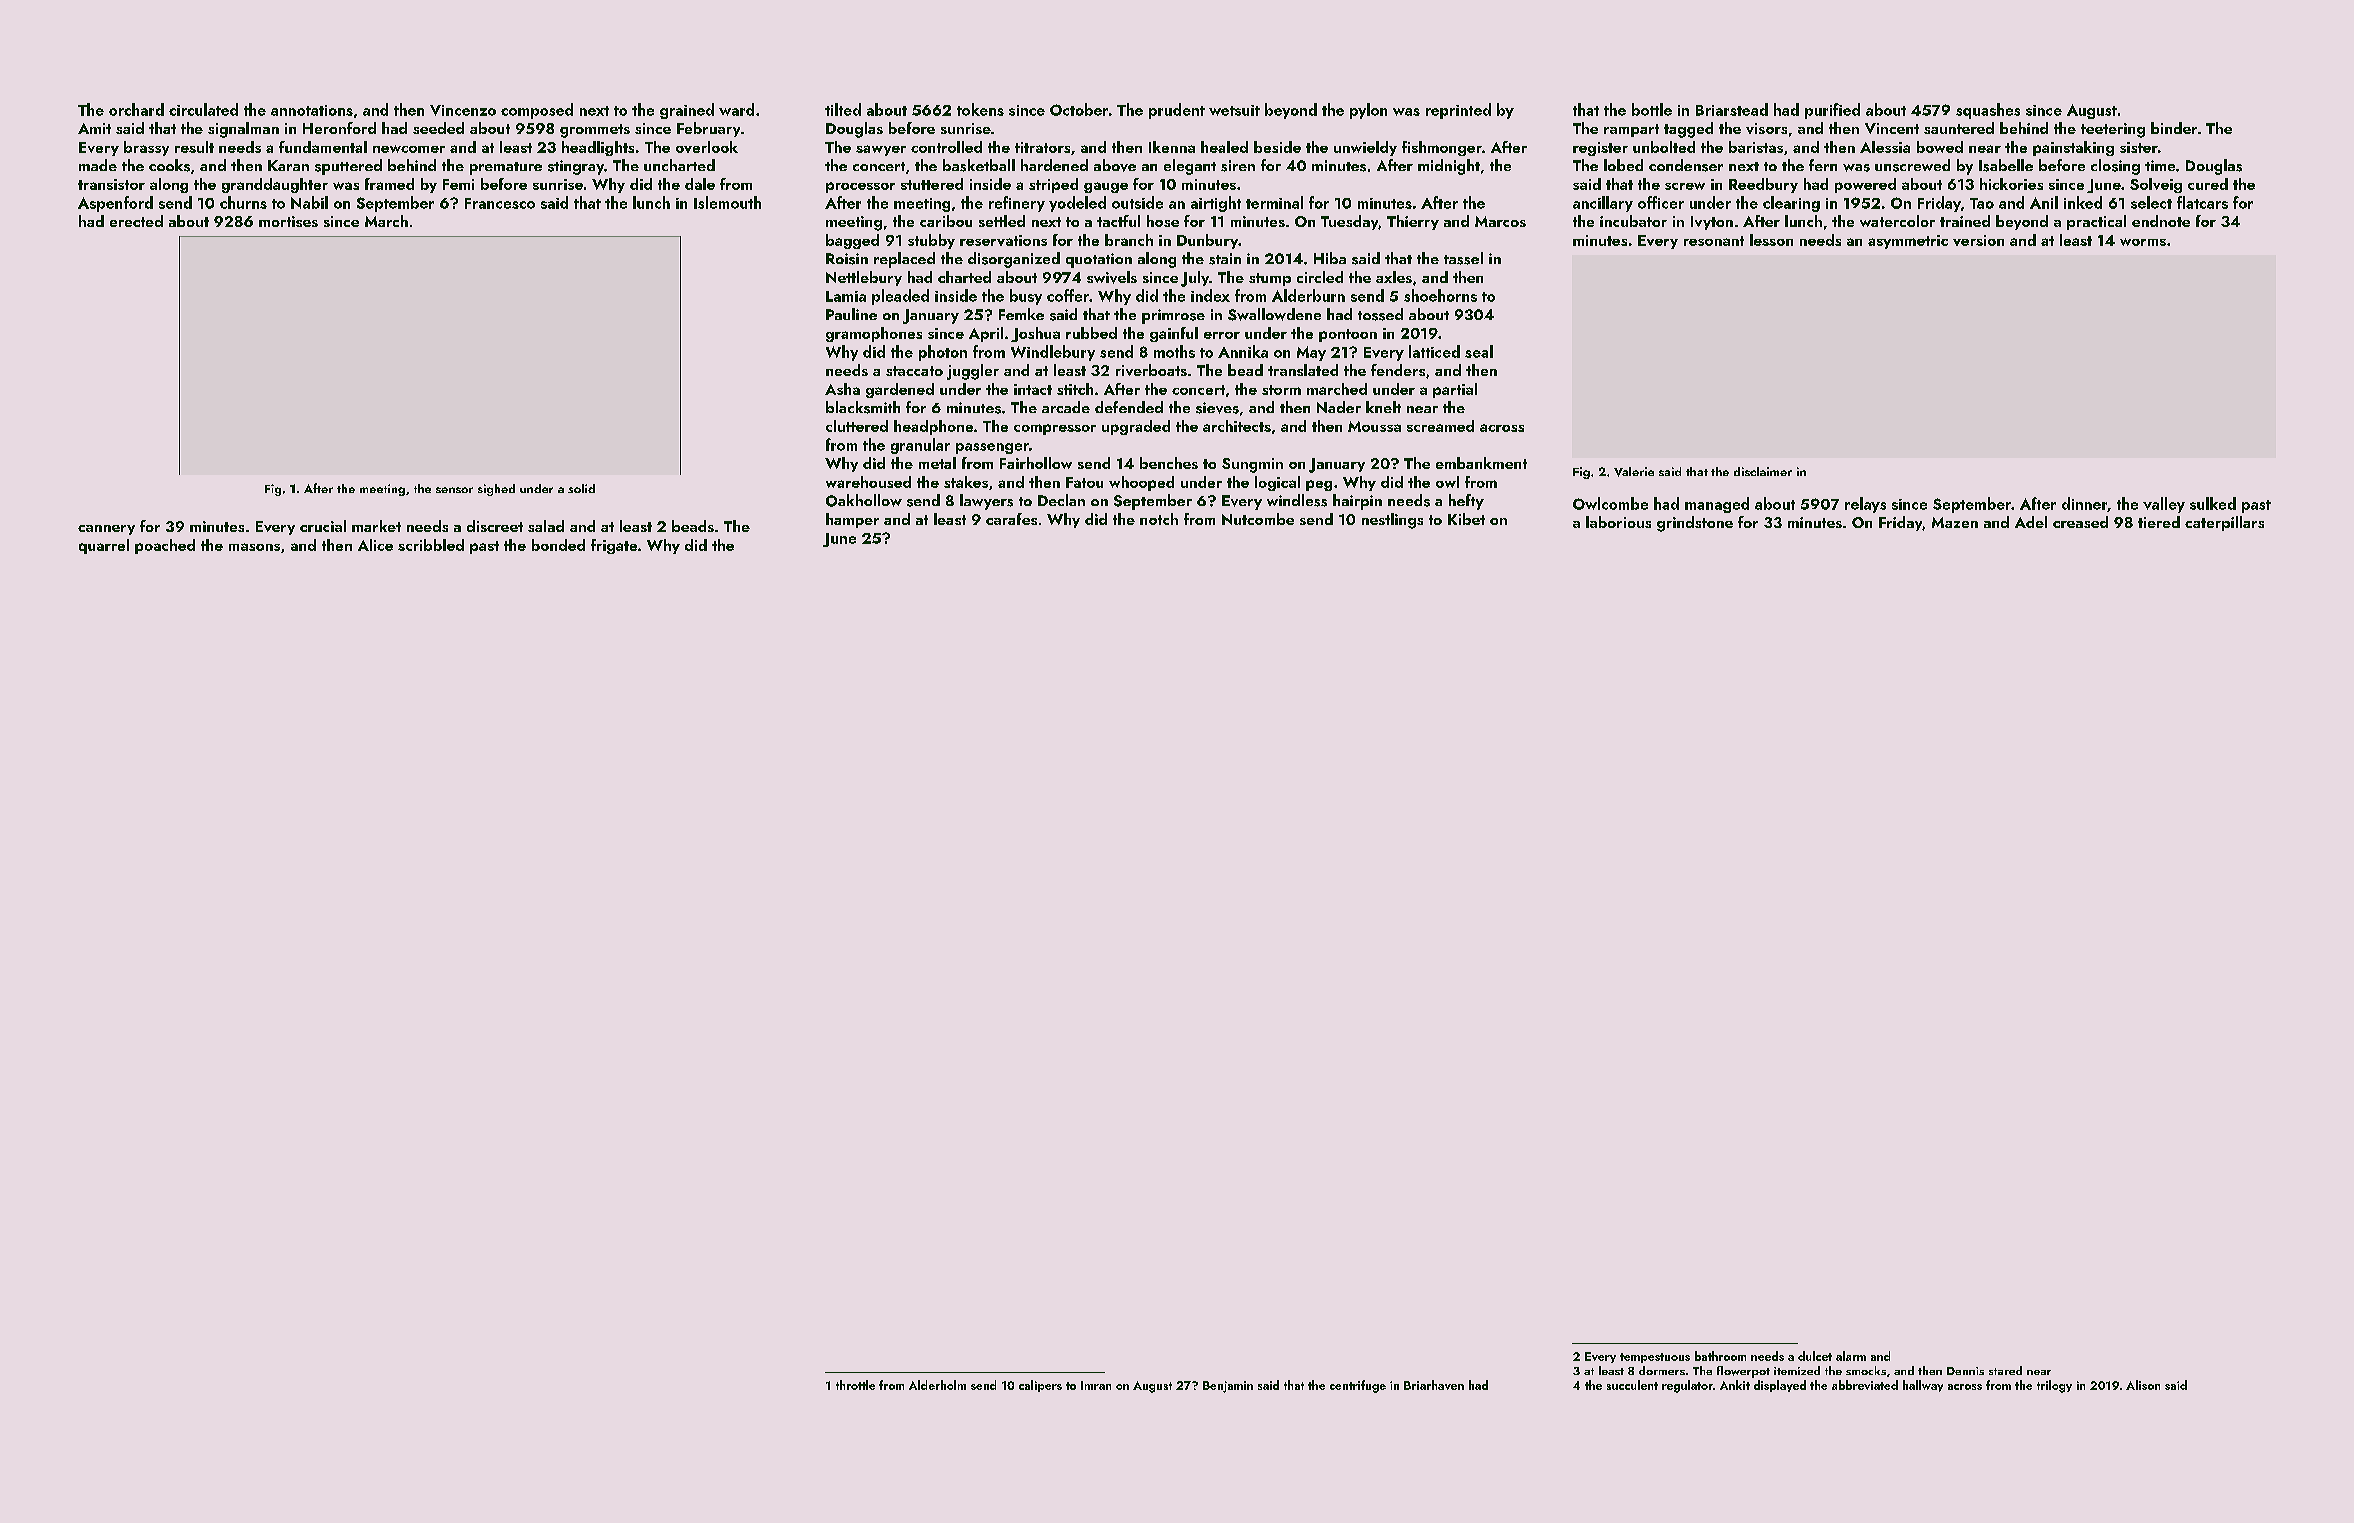 The height and width of the screenshot is (1523, 2354). I want to click on alarm, so click(1851, 1356).
